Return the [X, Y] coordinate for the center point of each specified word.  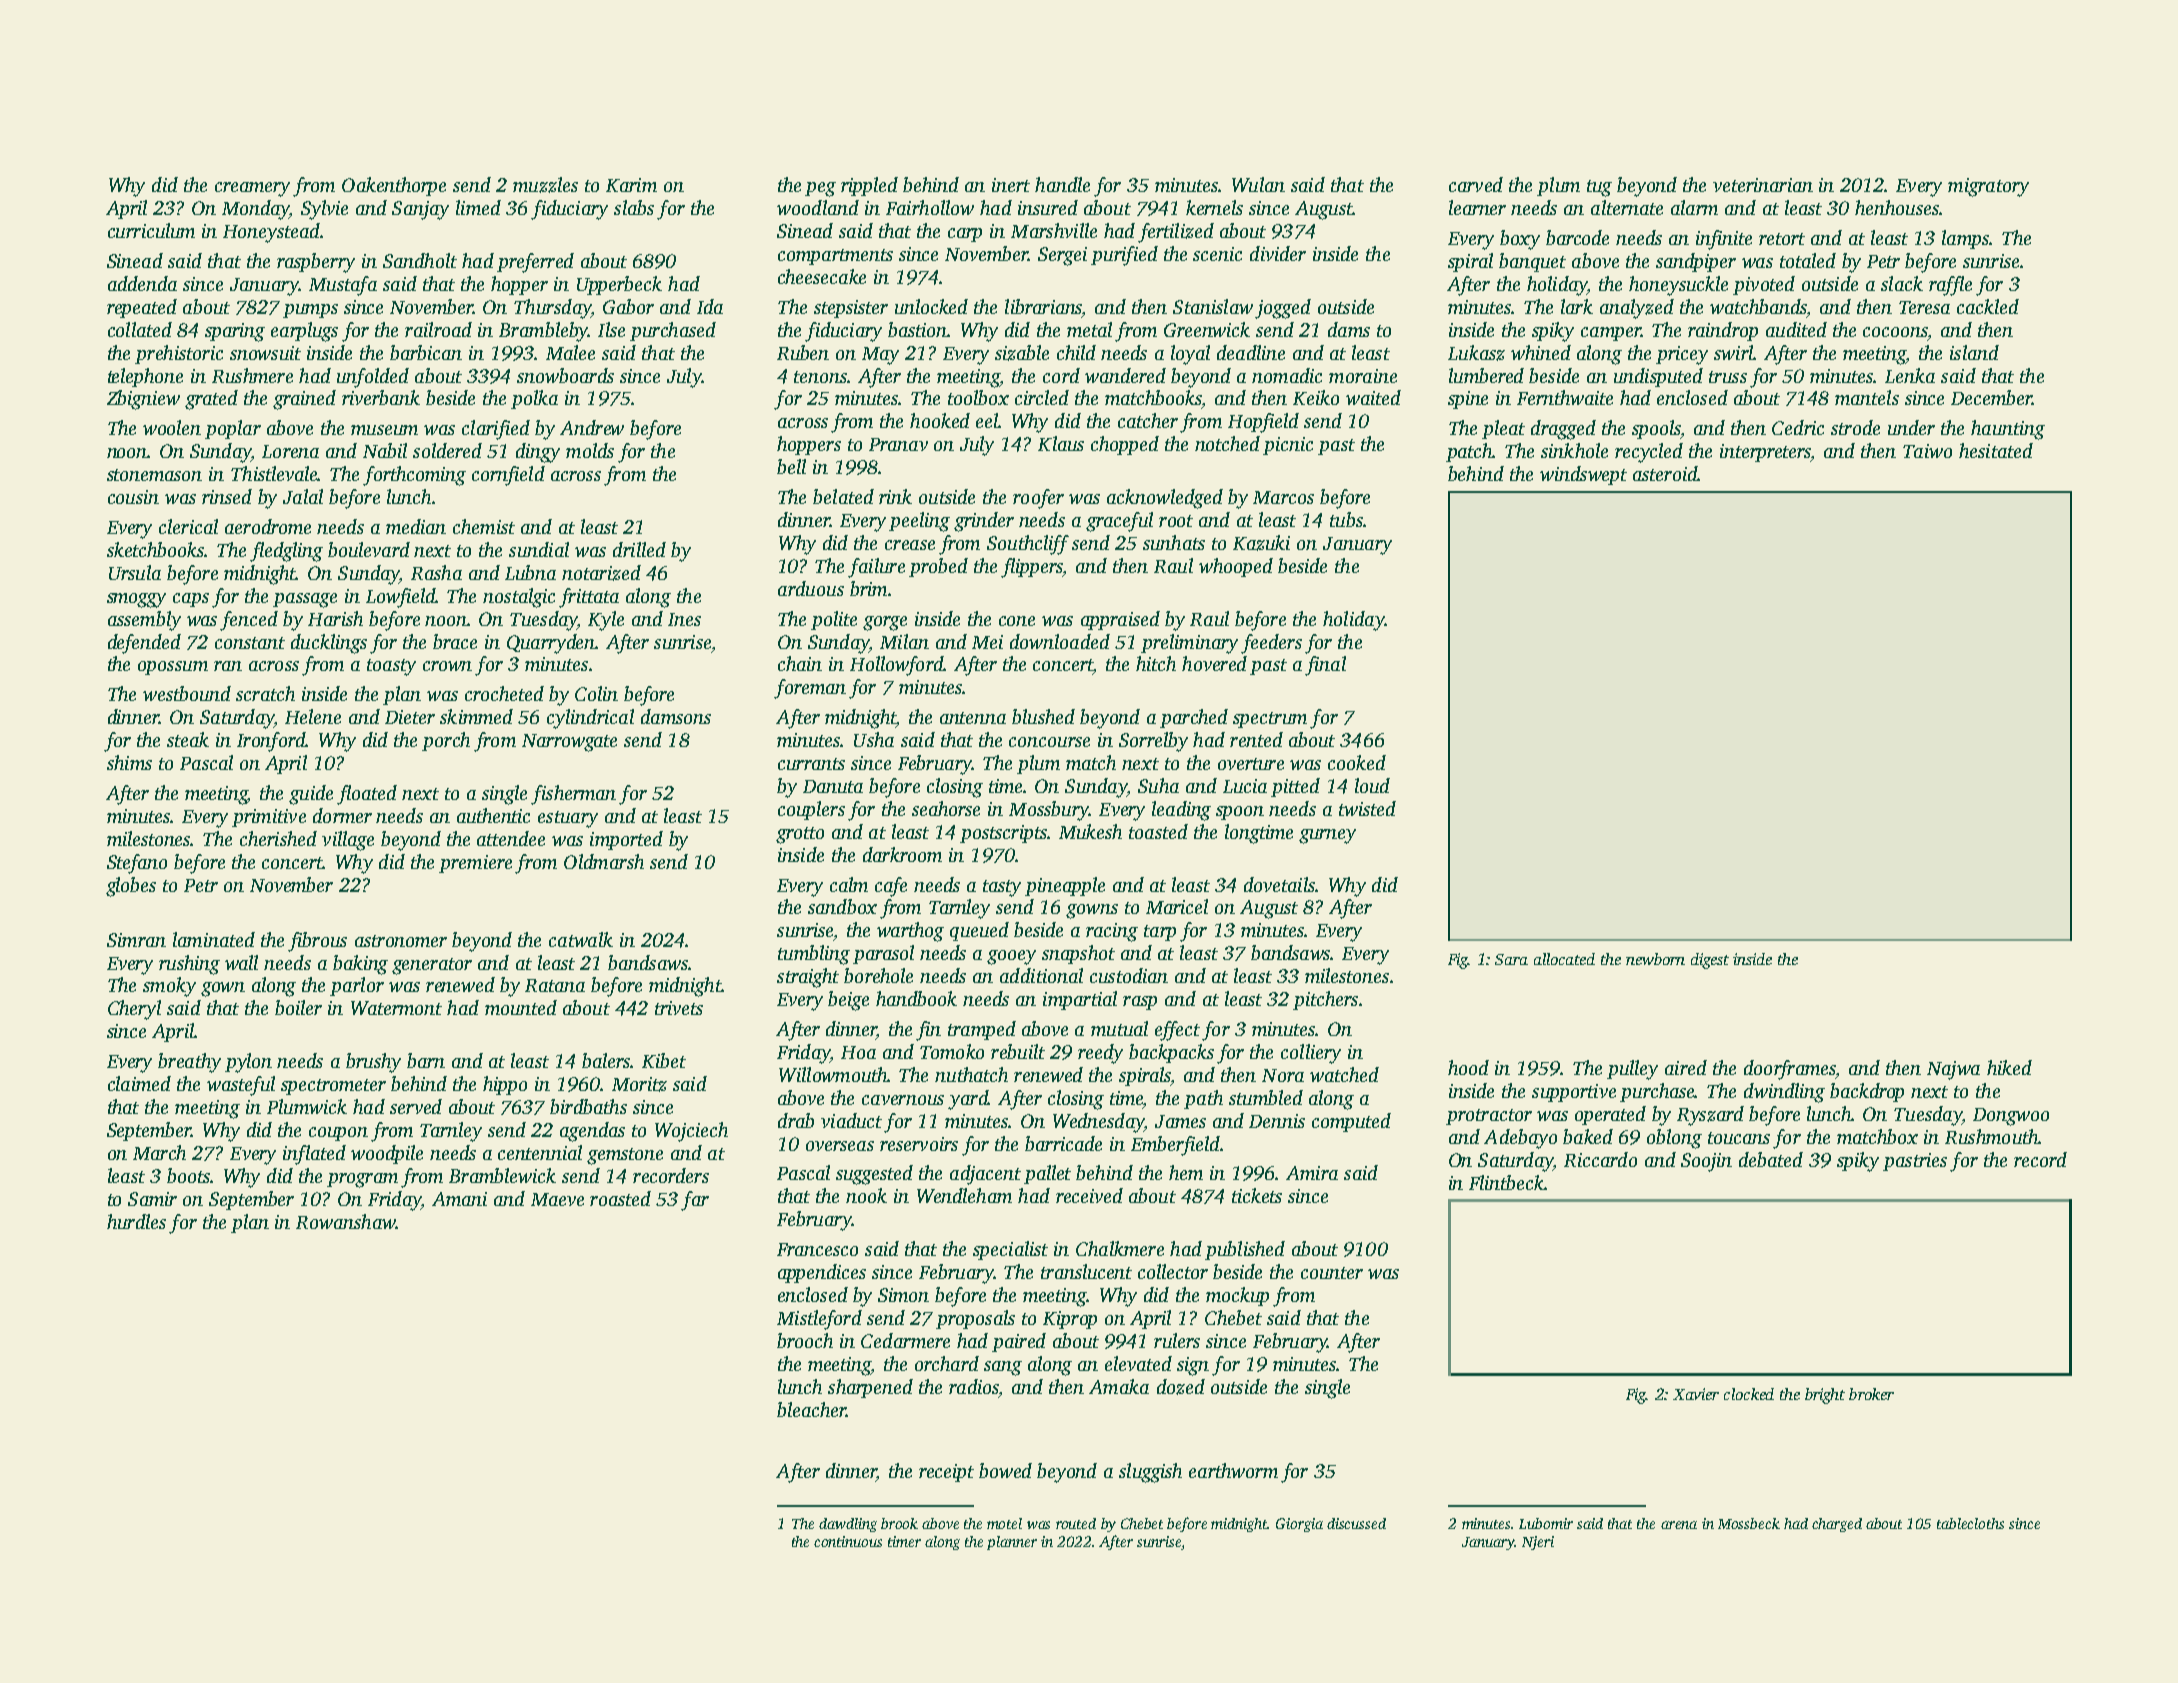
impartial [1080, 1000]
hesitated [1996, 450]
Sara [1511, 959]
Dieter [410, 717]
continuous [848, 1541]
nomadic [1287, 375]
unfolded [373, 378]
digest [1710, 961]
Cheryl [134, 1010]
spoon [1240, 813]
